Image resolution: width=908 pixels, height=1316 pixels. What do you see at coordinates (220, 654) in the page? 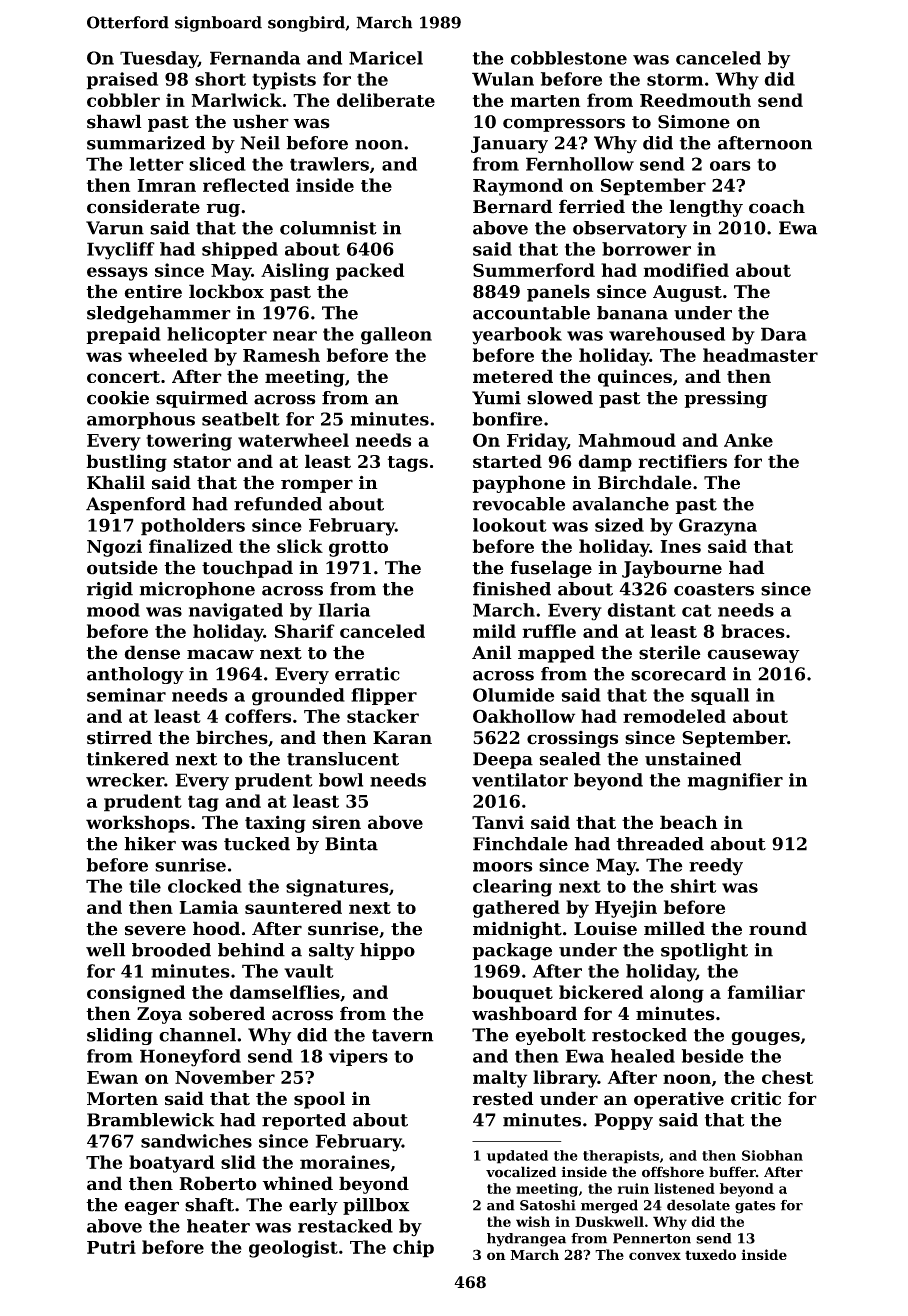
I see `macaw` at bounding box center [220, 654].
